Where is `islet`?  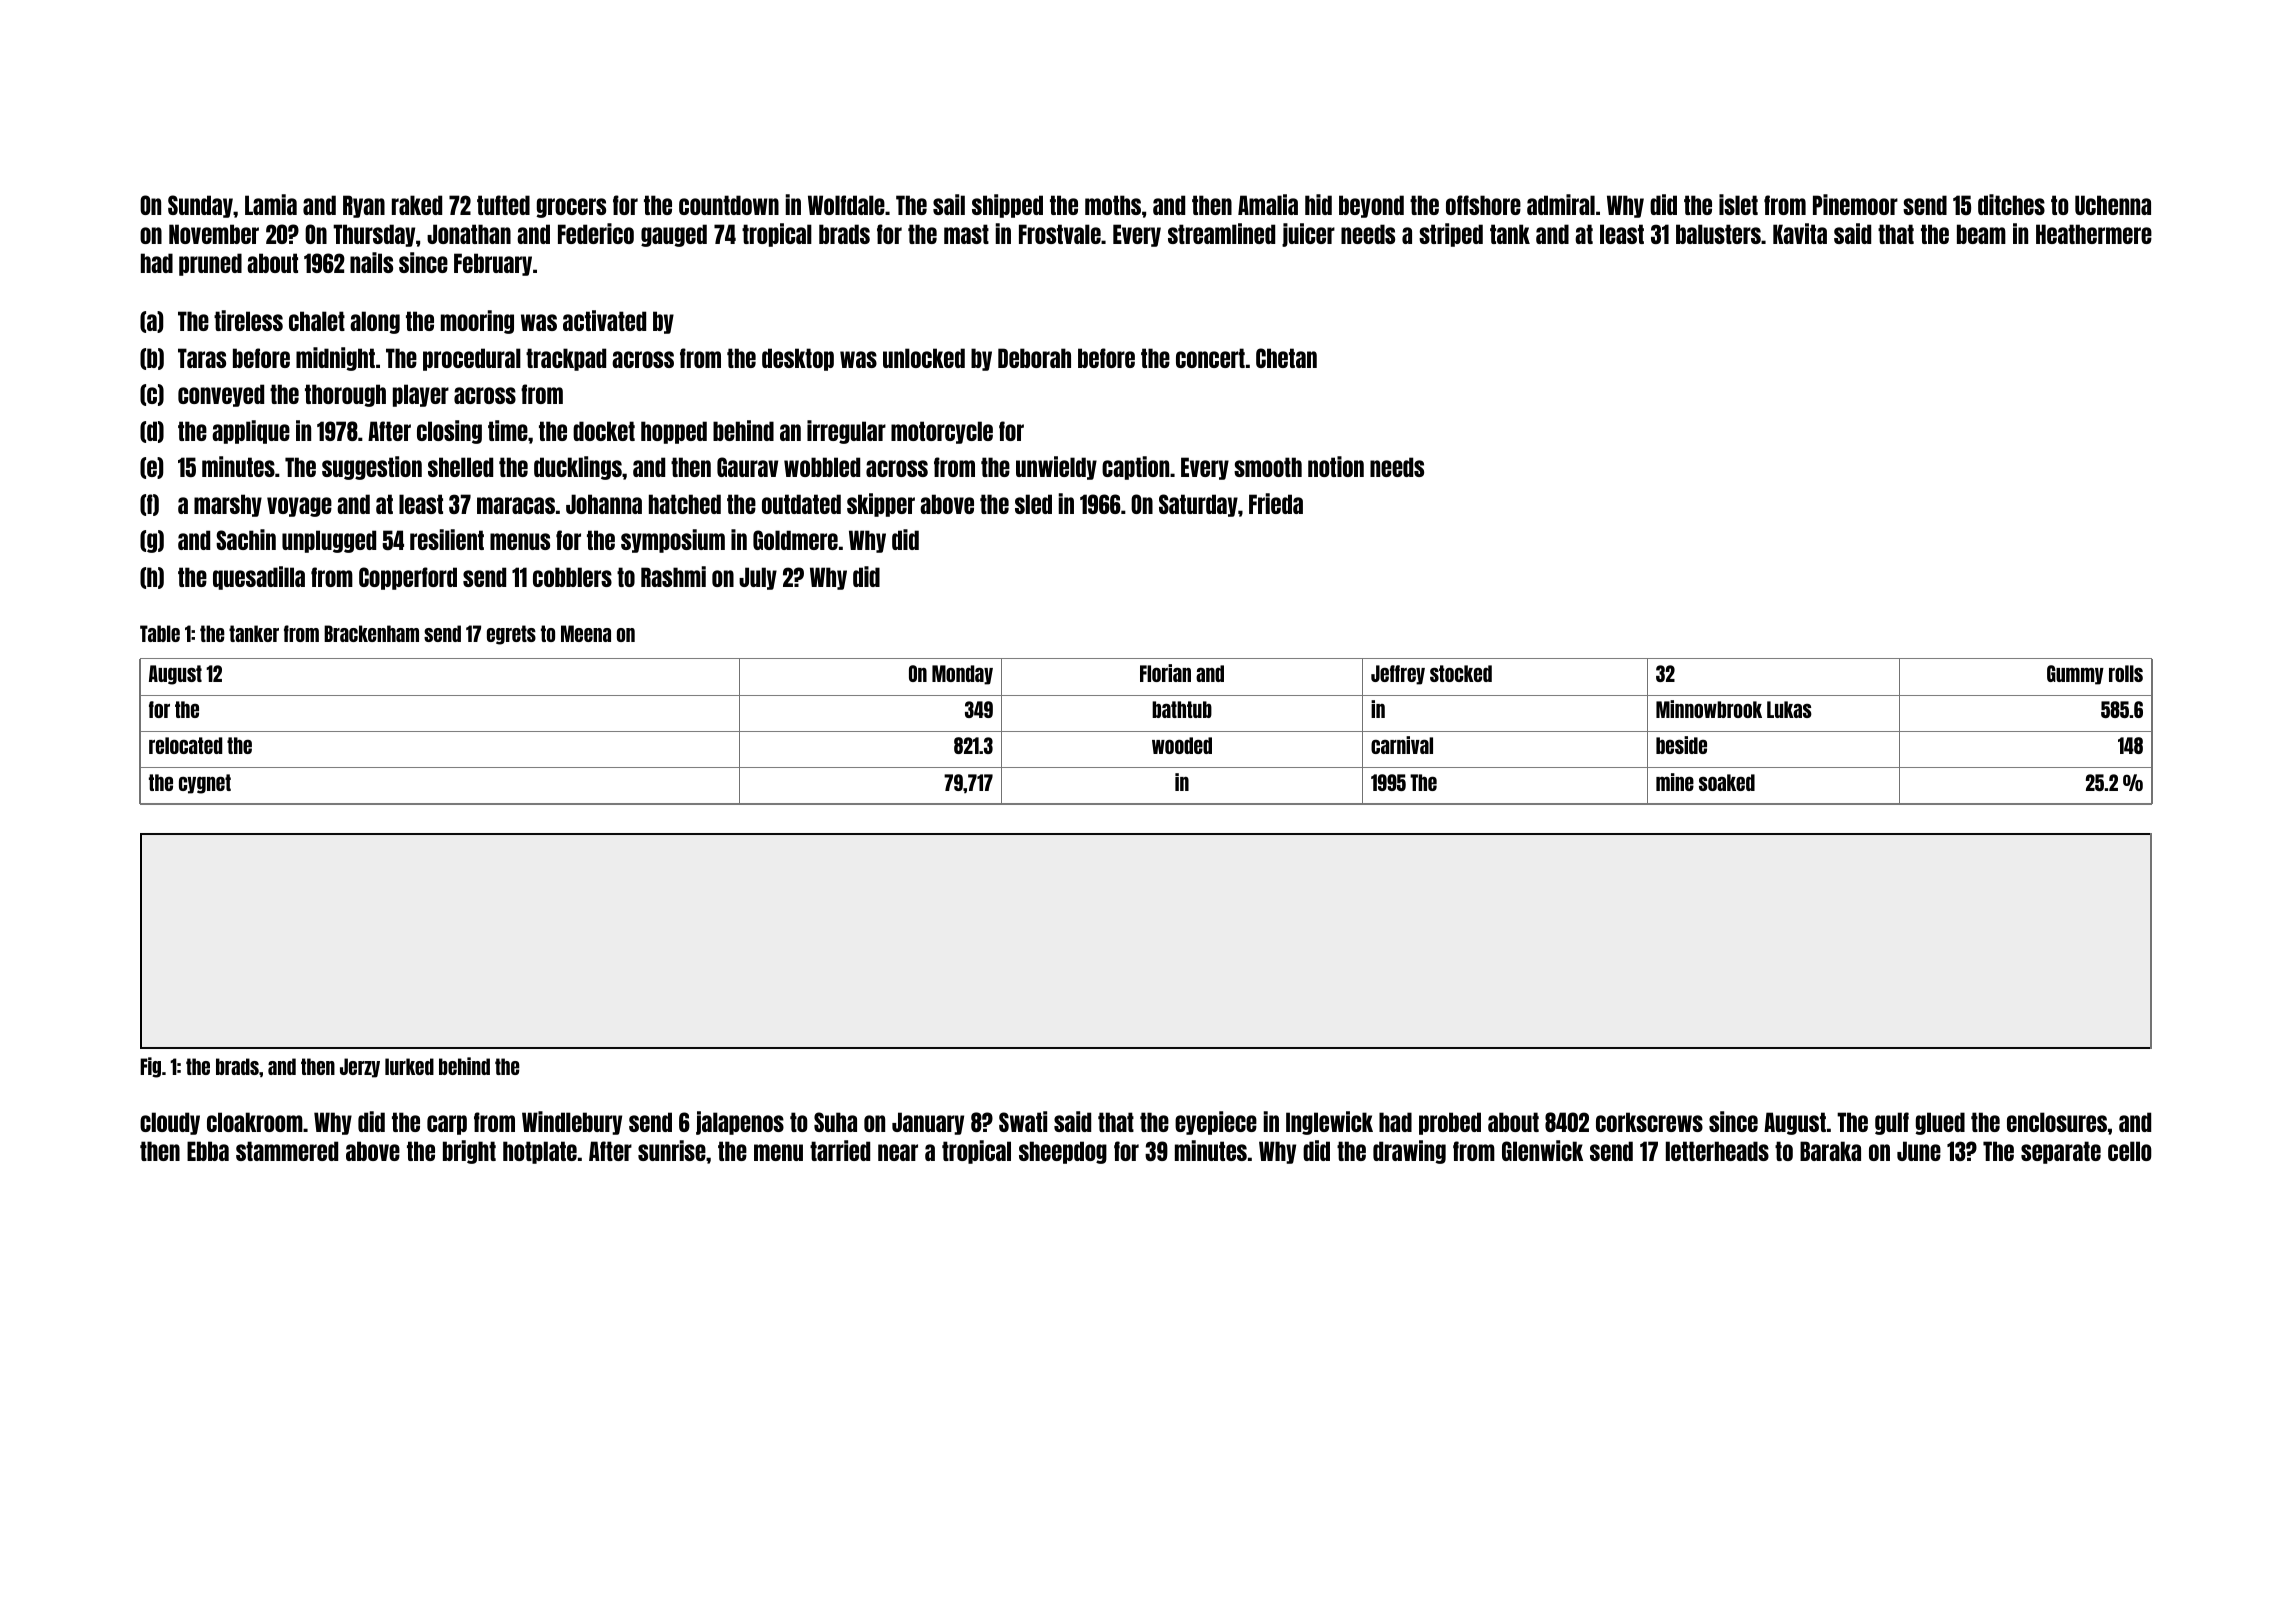 islet is located at coordinates (1738, 204).
